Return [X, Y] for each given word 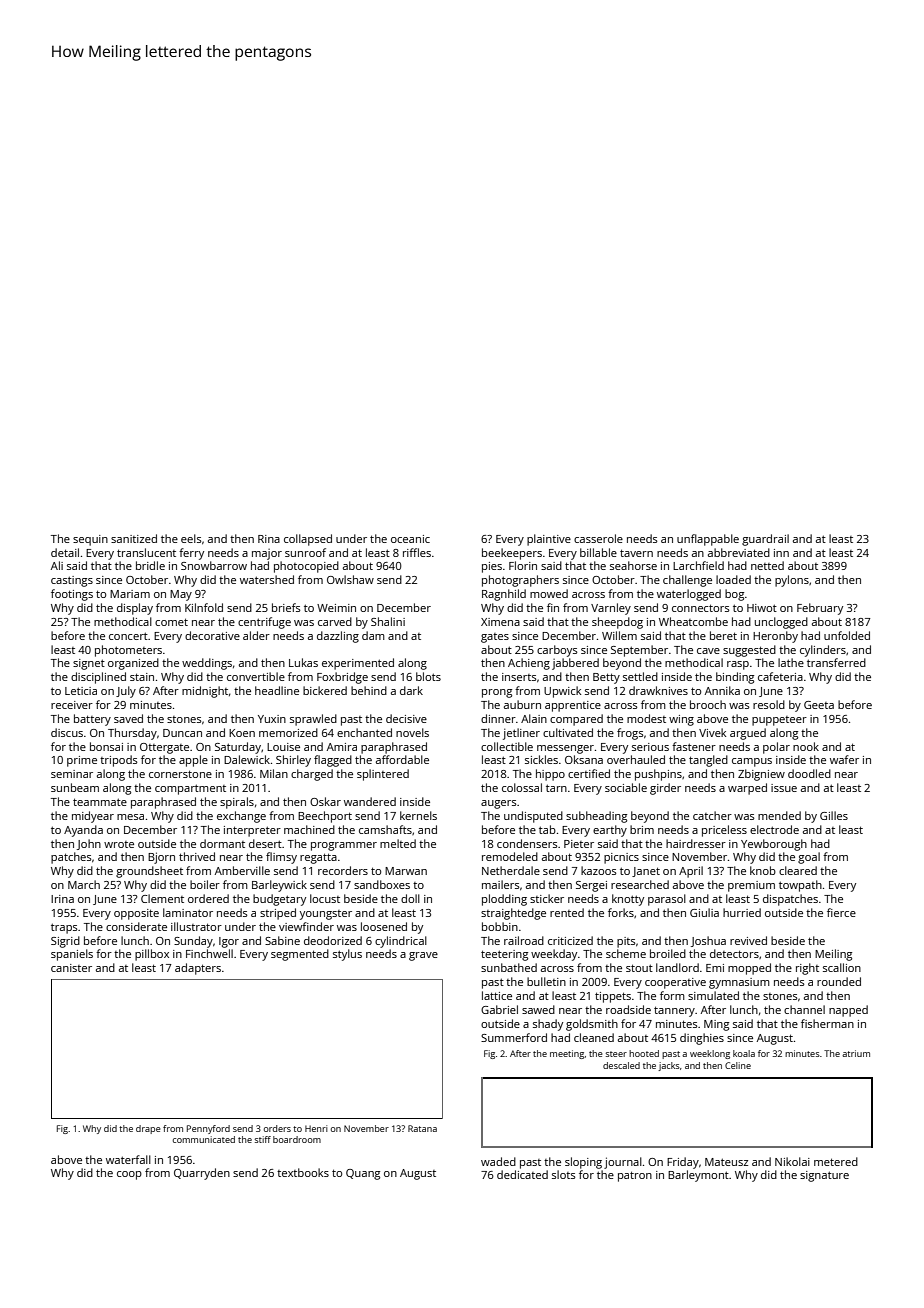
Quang [363, 1174]
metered [836, 1161]
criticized [570, 940]
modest [646, 718]
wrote [119, 844]
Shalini [388, 621]
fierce [841, 912]
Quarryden [202, 1174]
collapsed [308, 540]
